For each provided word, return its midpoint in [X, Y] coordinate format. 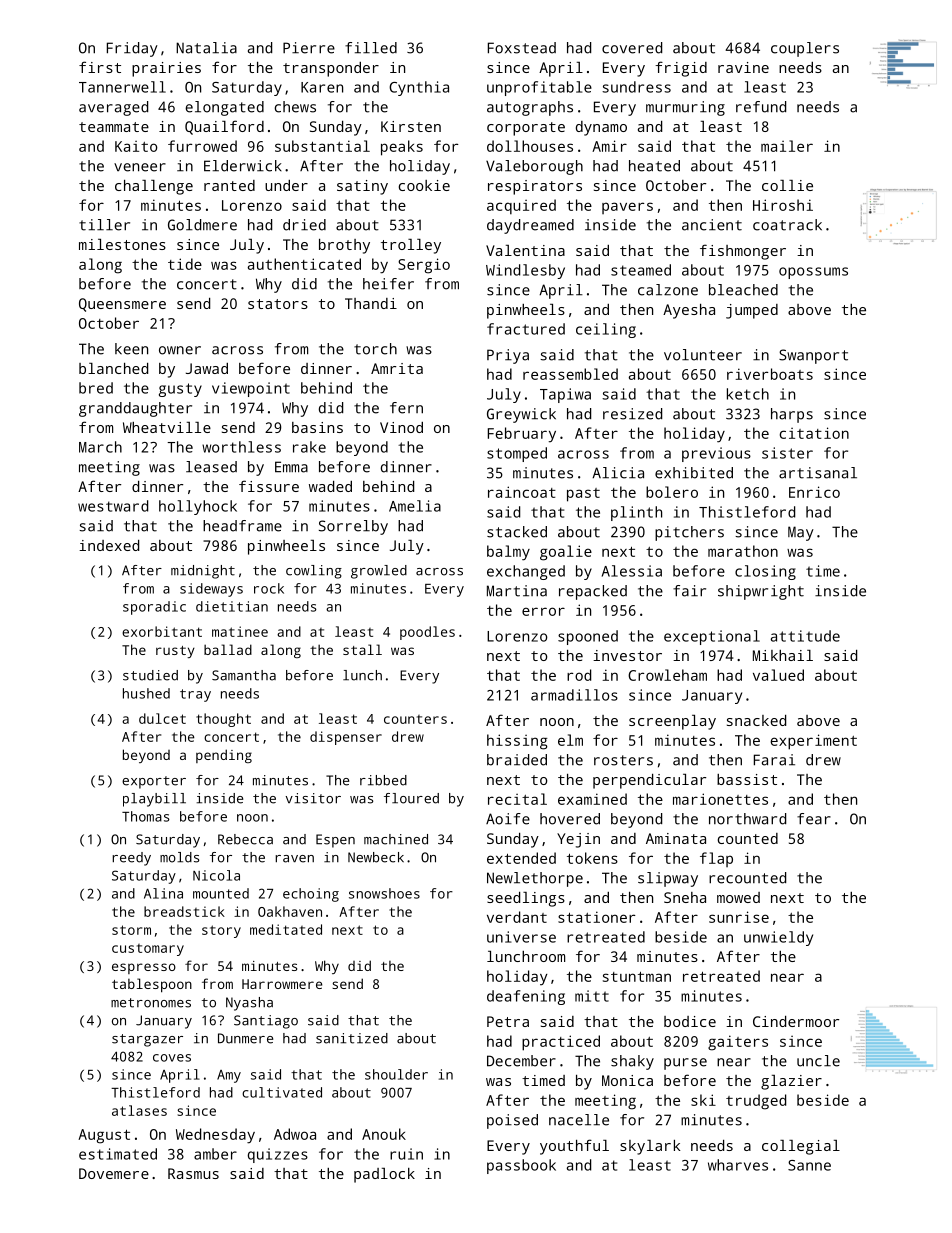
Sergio [424, 266]
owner [180, 350]
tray [195, 695]
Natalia [206, 48]
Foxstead [522, 48]
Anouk [384, 1134]
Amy [229, 1076]
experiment [814, 742]
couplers [805, 49]
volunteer [703, 355]
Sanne [809, 1165]
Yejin [578, 840]
